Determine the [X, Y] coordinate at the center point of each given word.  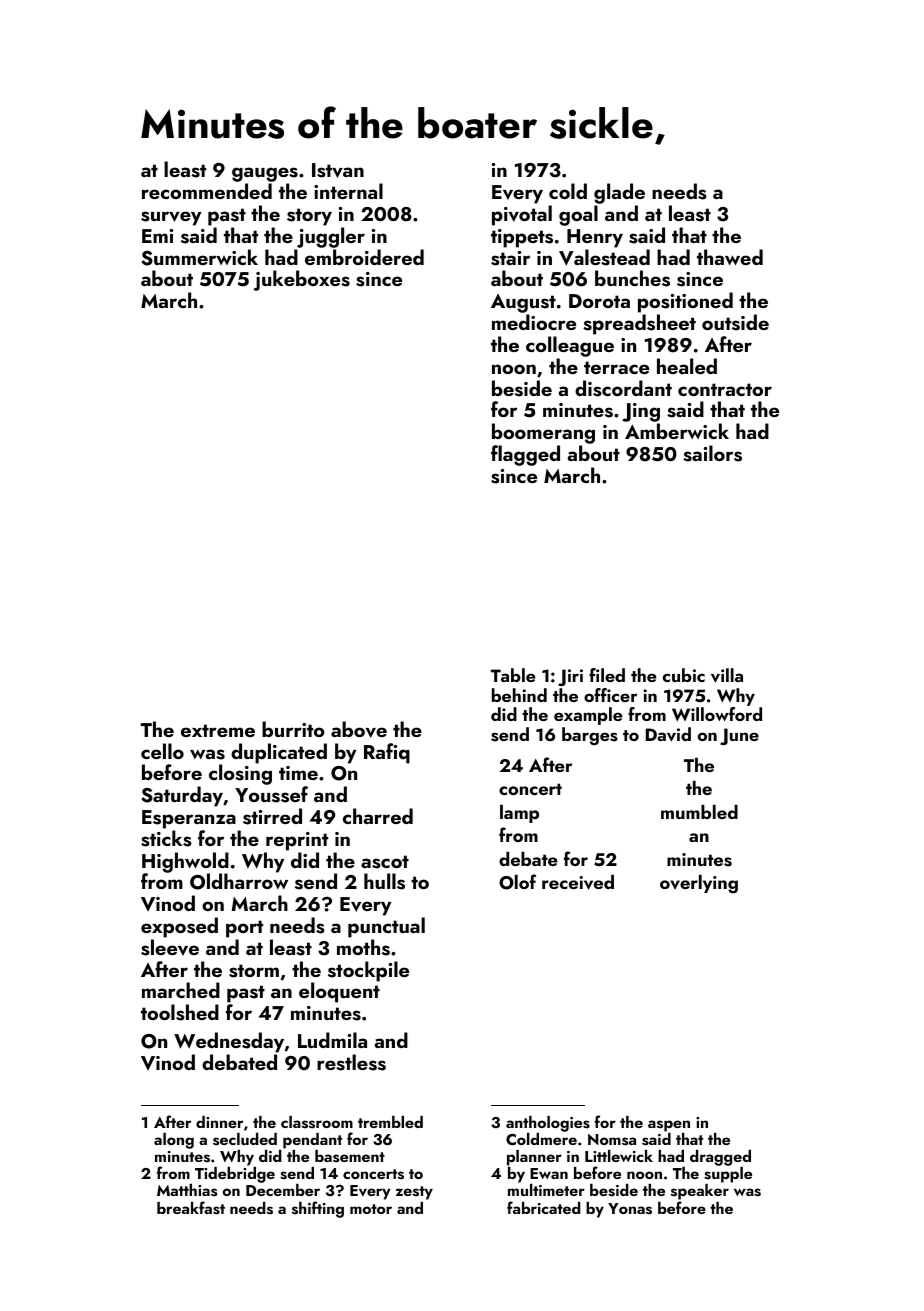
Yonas [630, 1209]
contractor [725, 389]
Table [513, 675]
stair [510, 258]
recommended [207, 191]
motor [371, 1209]
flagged [525, 455]
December [283, 1190]
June [739, 736]
